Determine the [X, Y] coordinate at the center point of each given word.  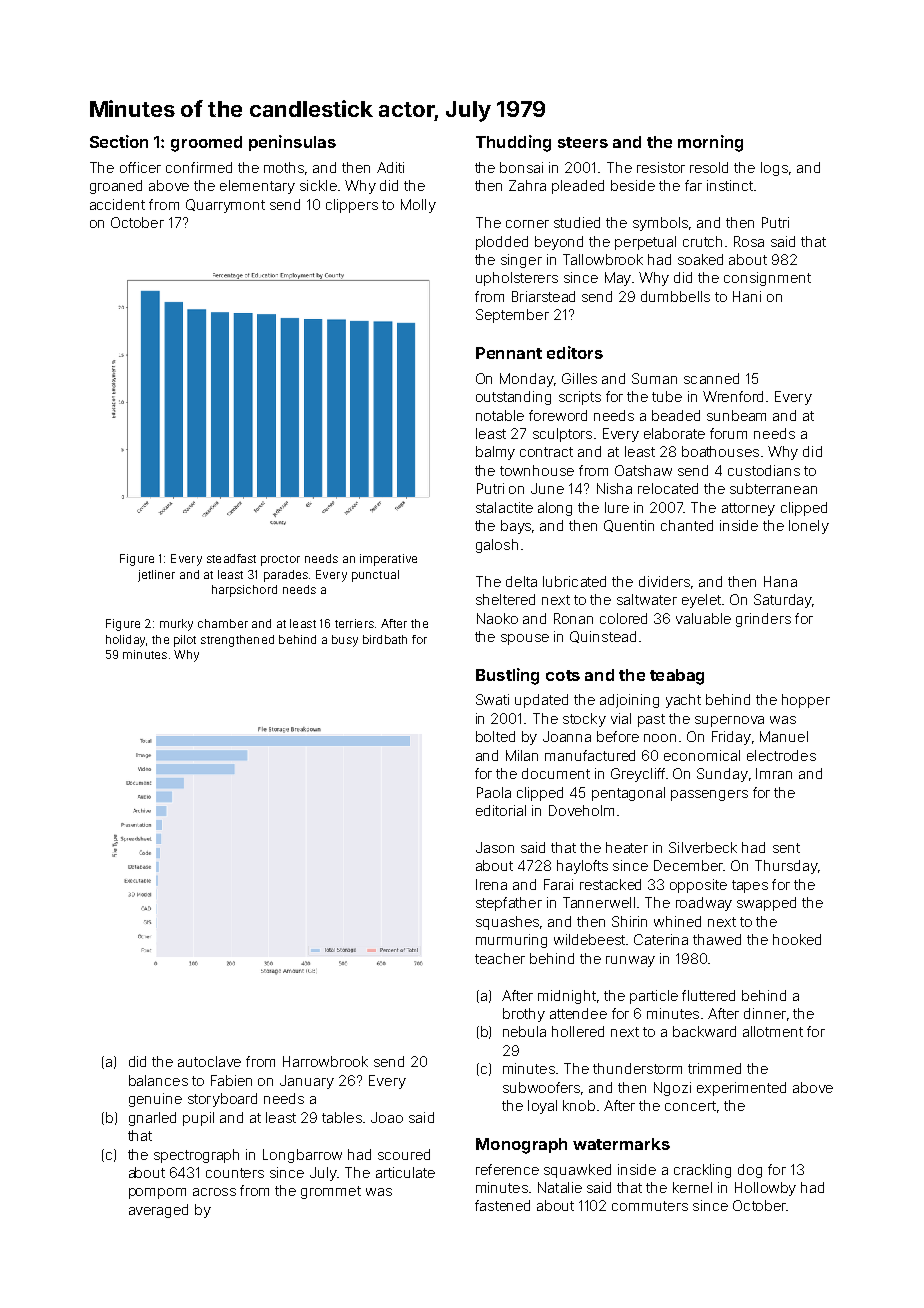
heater [627, 847]
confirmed [199, 167]
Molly [418, 206]
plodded [502, 243]
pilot [185, 641]
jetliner [156, 576]
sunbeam [736, 415]
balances [158, 1080]
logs [774, 169]
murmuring [511, 941]
